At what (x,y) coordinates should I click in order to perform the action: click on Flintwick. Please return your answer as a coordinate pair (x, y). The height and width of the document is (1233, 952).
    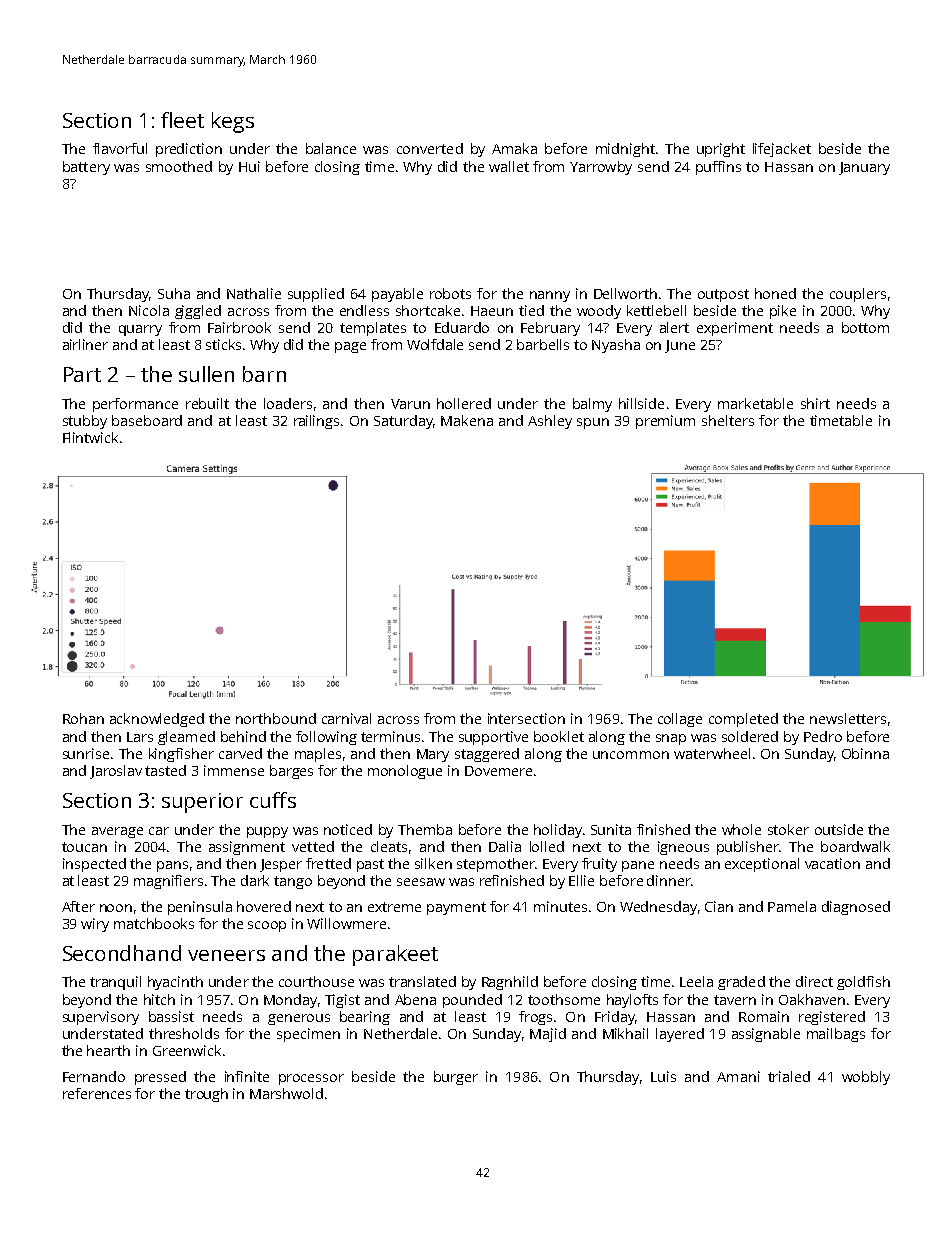
    Looking at the image, I should click on (90, 437).
